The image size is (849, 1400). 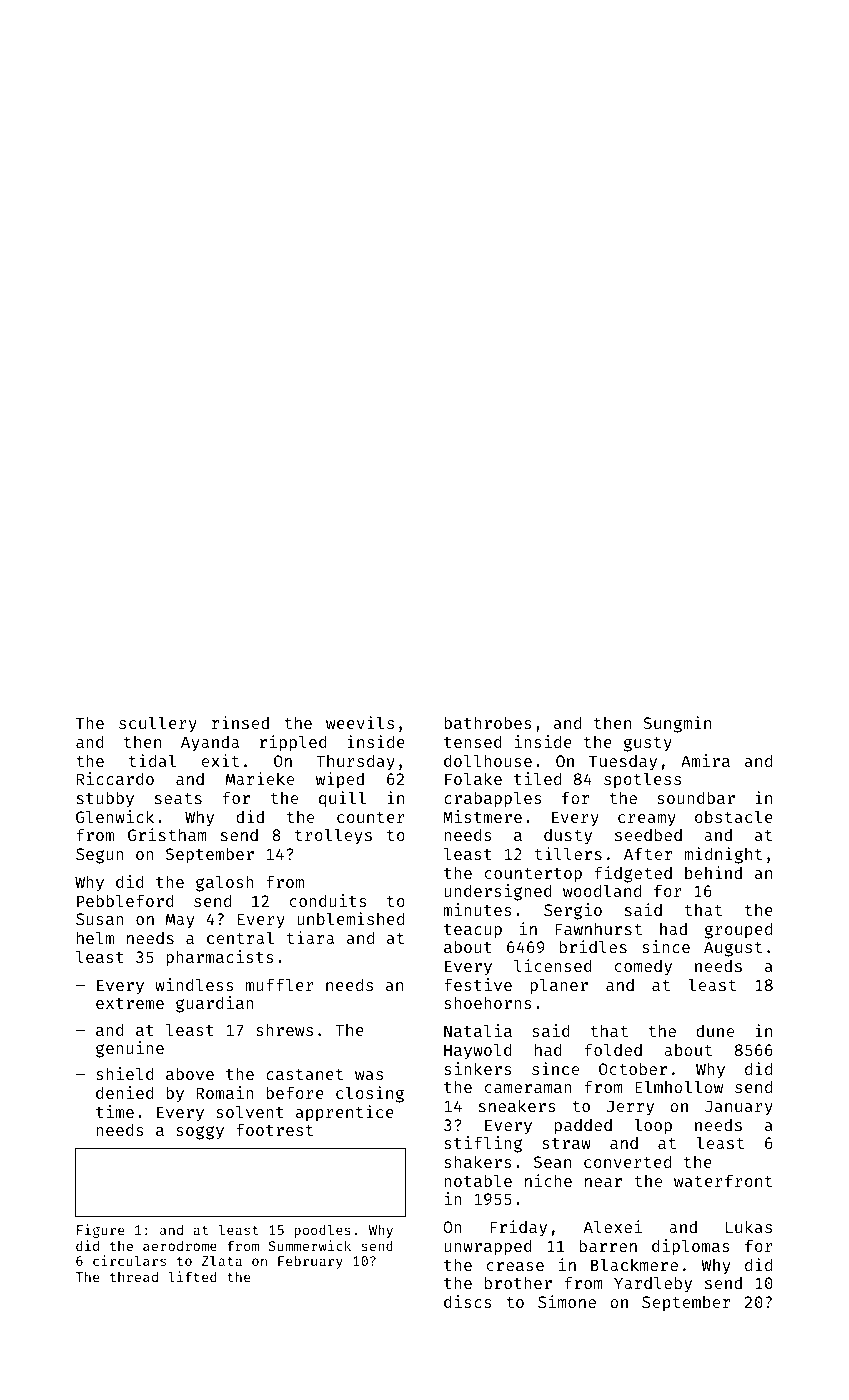 I want to click on Jerry, so click(x=630, y=1108).
